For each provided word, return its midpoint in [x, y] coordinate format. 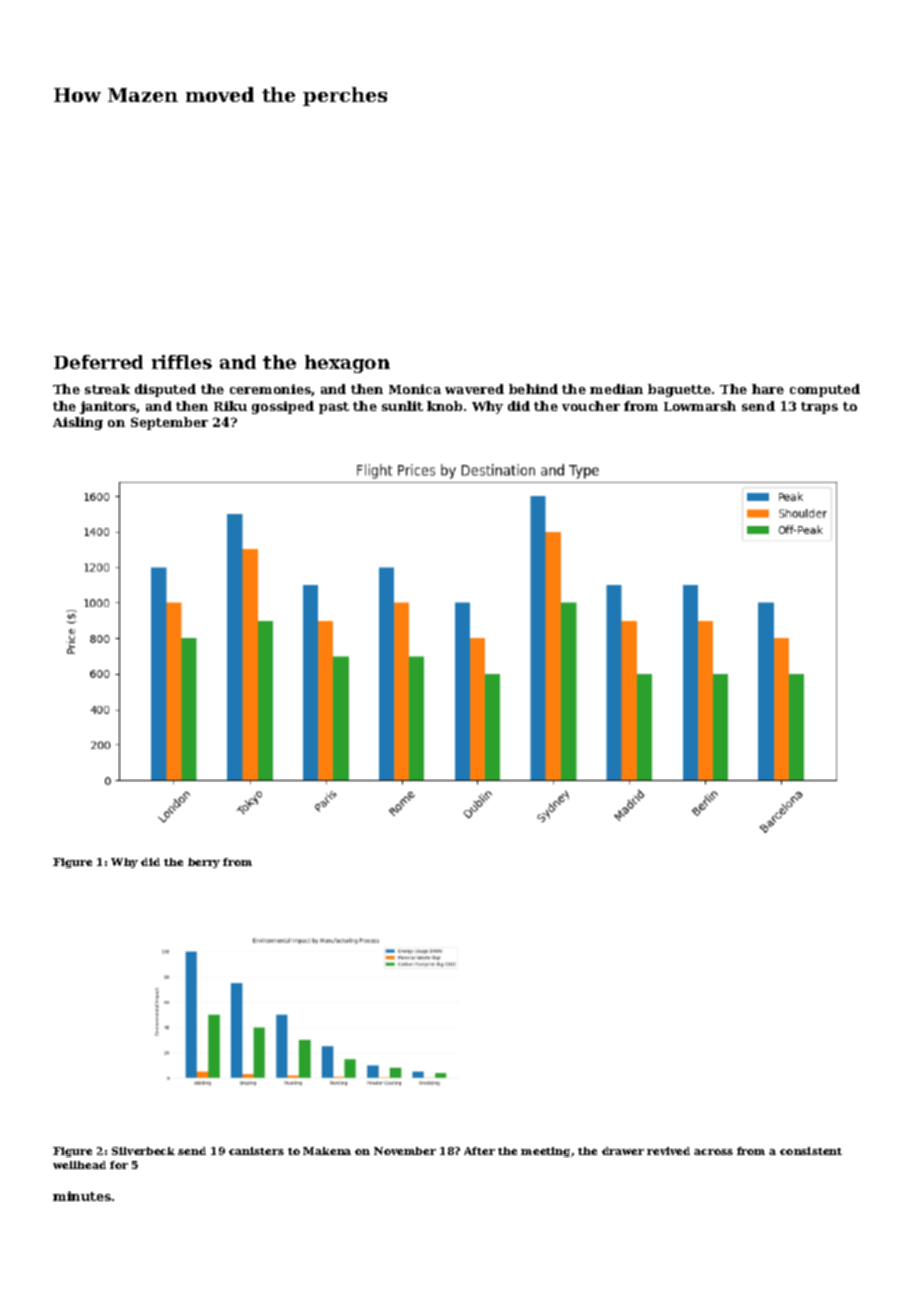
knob [444, 406]
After [479, 1151]
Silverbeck [143, 1151]
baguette [679, 390]
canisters [256, 1151]
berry [204, 863]
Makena [327, 1151]
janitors [108, 407]
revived [668, 1151]
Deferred [98, 362]
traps [819, 408]
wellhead [79, 1165]
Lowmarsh [700, 406]
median [616, 389]
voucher [591, 406]
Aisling [78, 423]
